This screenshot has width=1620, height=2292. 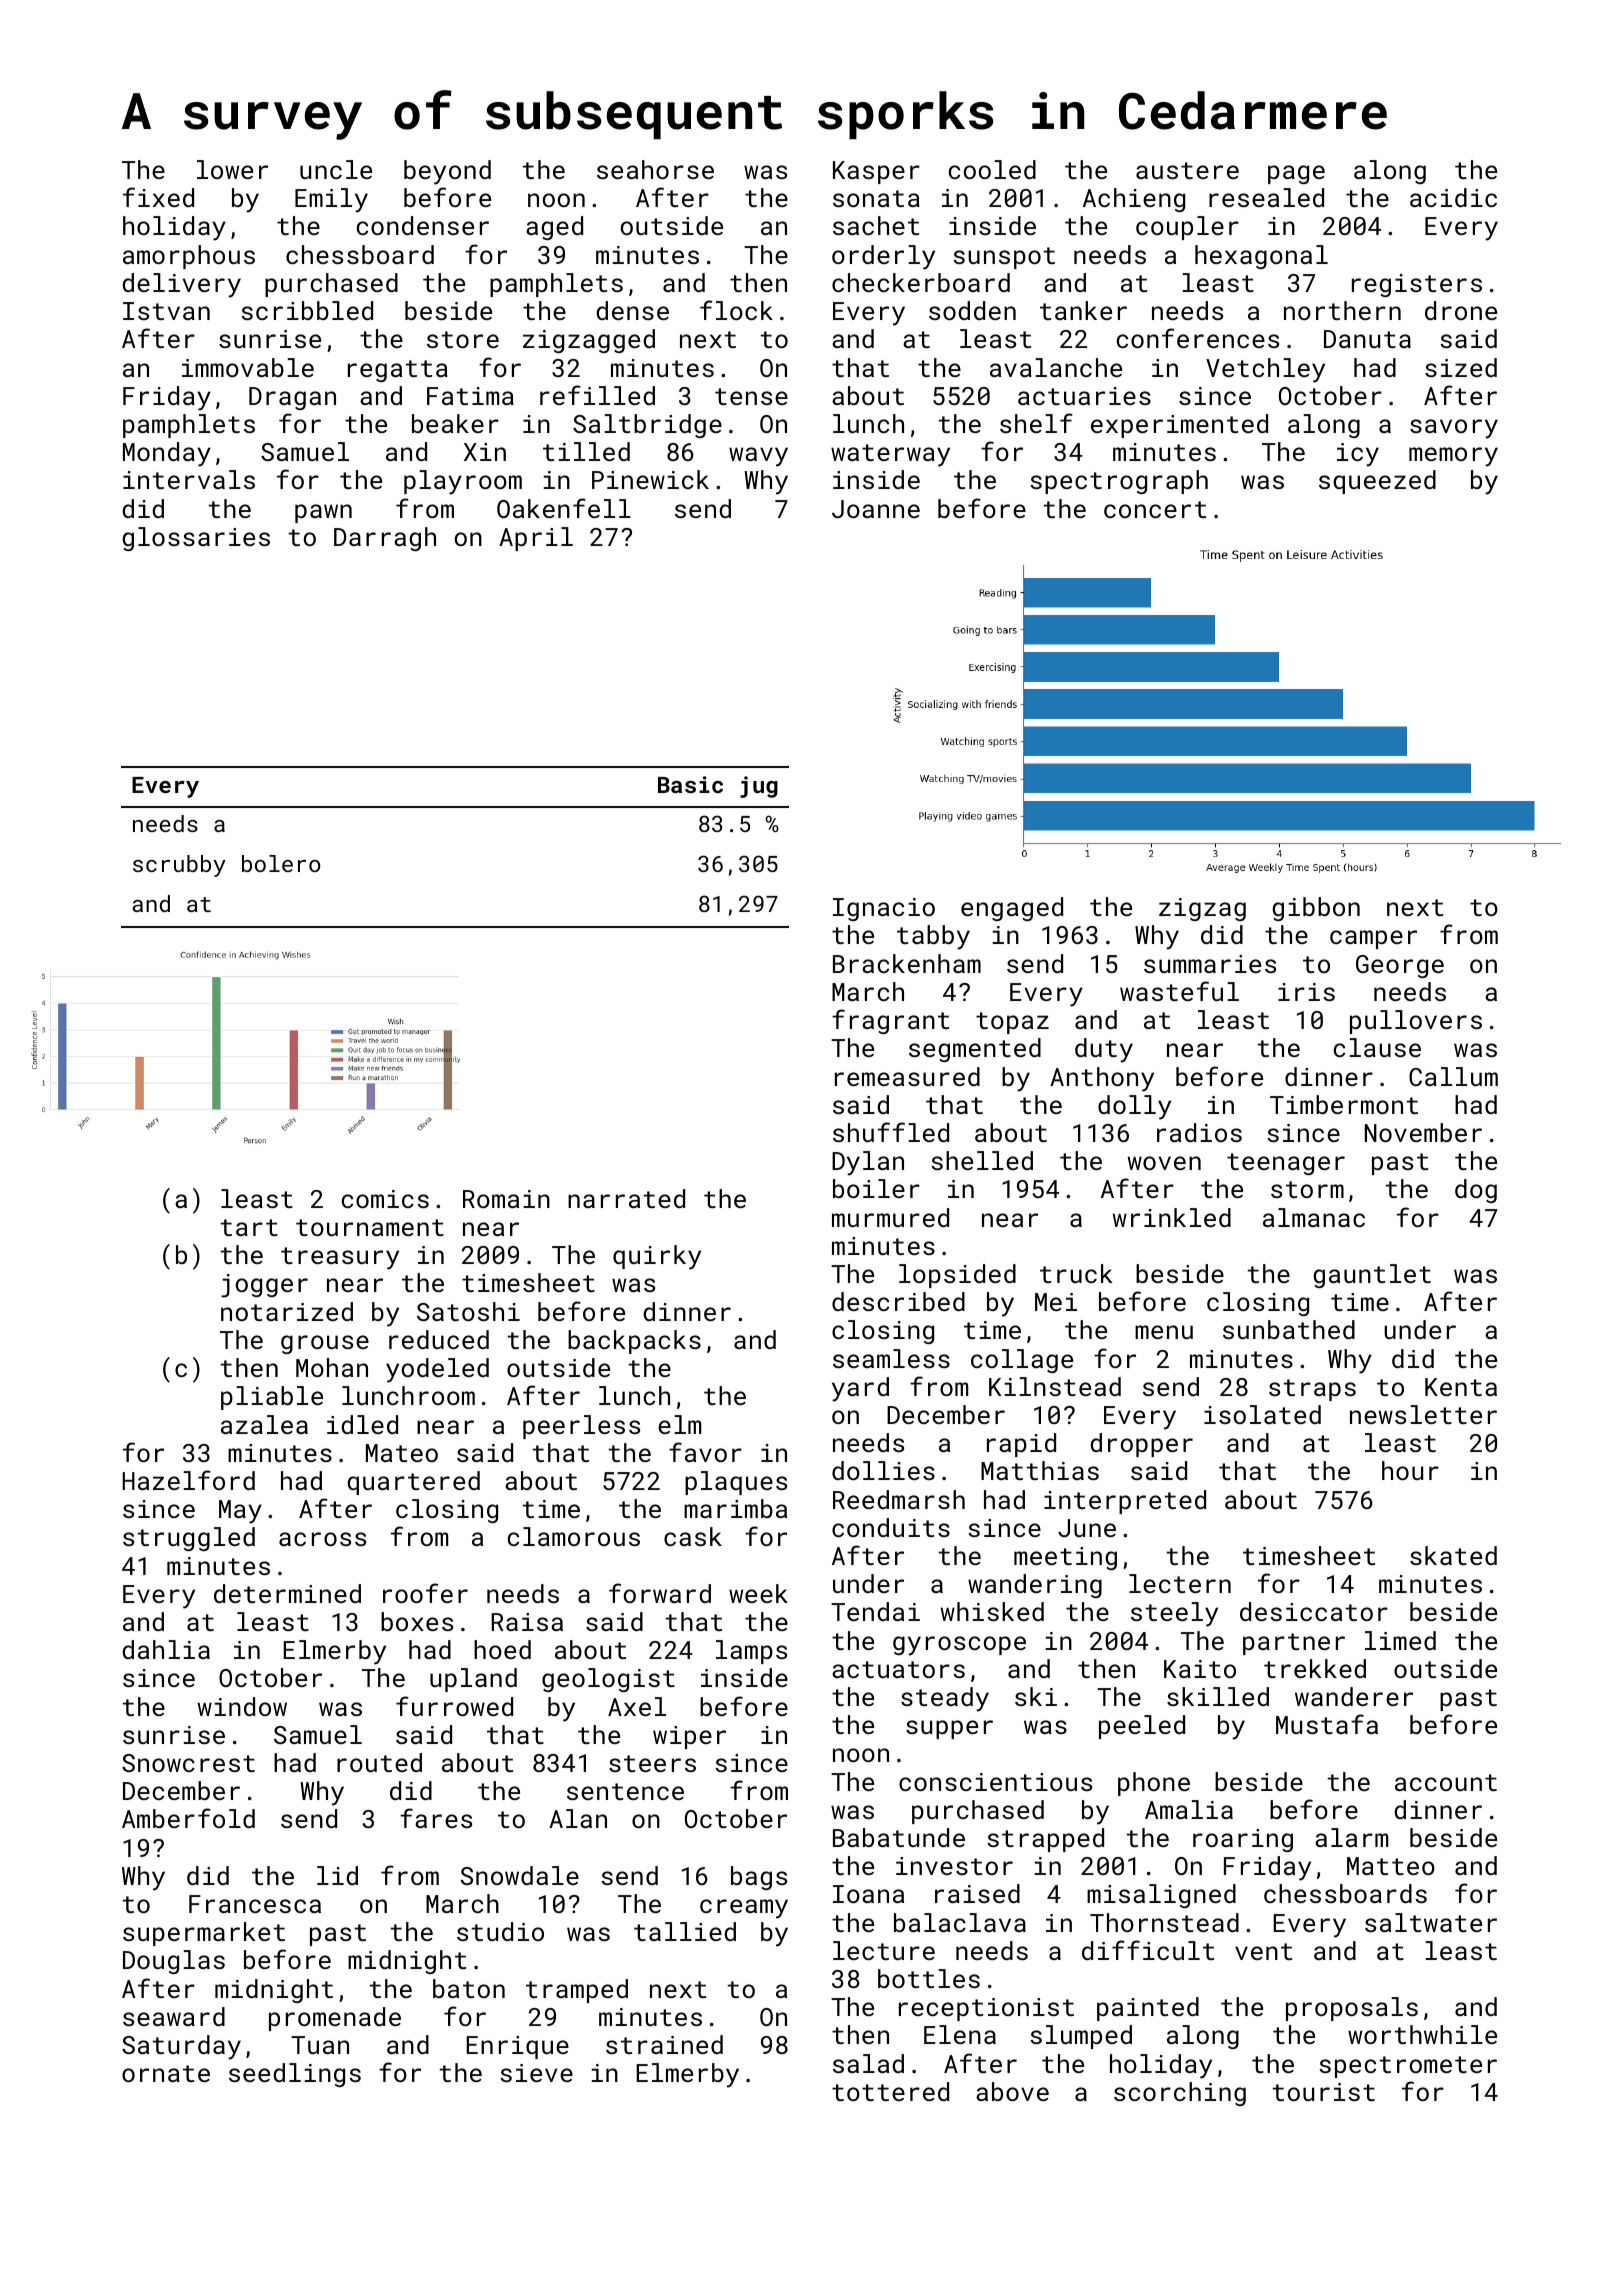 I want to click on Basic, so click(x=690, y=784).
